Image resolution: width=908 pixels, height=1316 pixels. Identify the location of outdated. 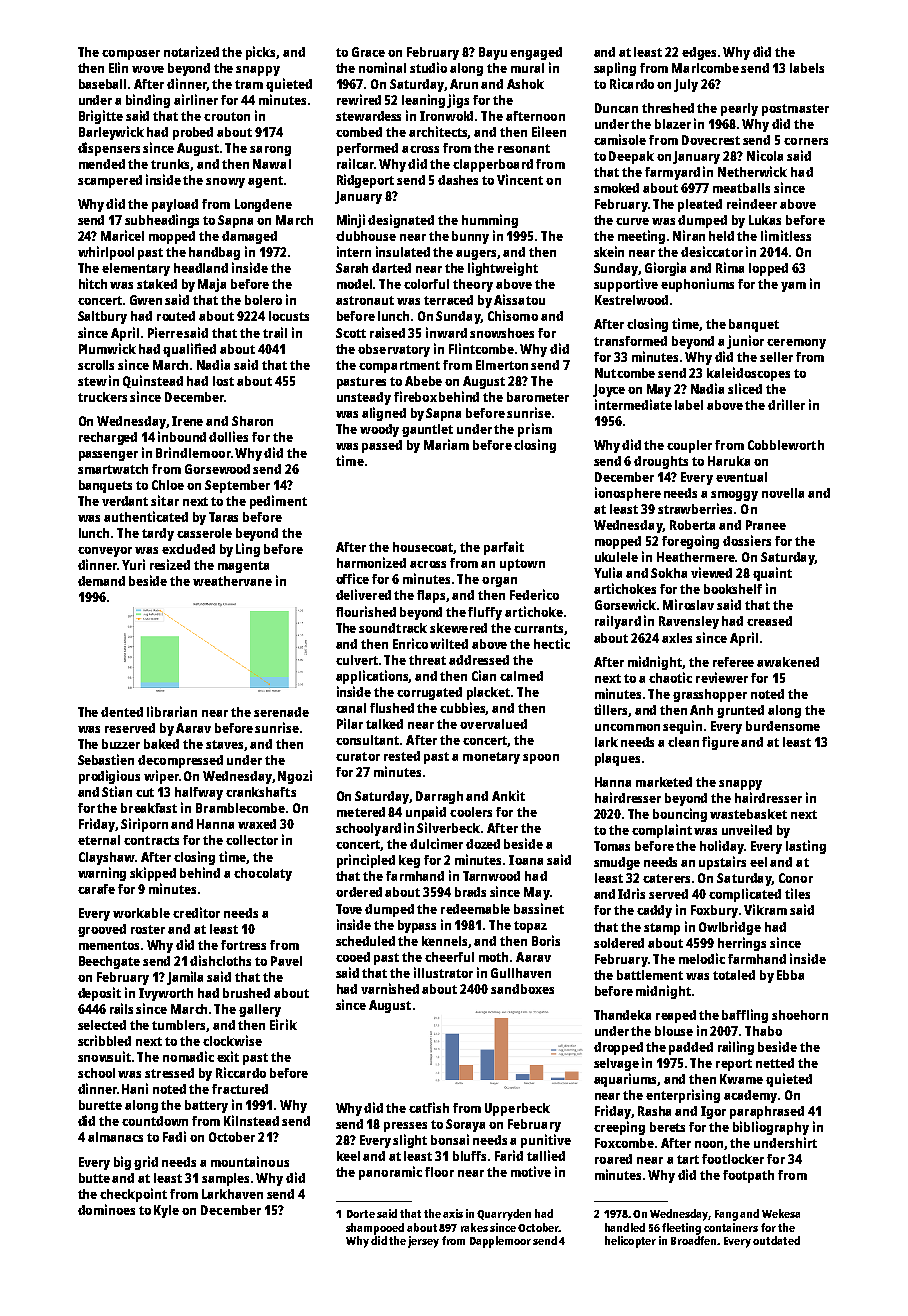
(776, 1240).
